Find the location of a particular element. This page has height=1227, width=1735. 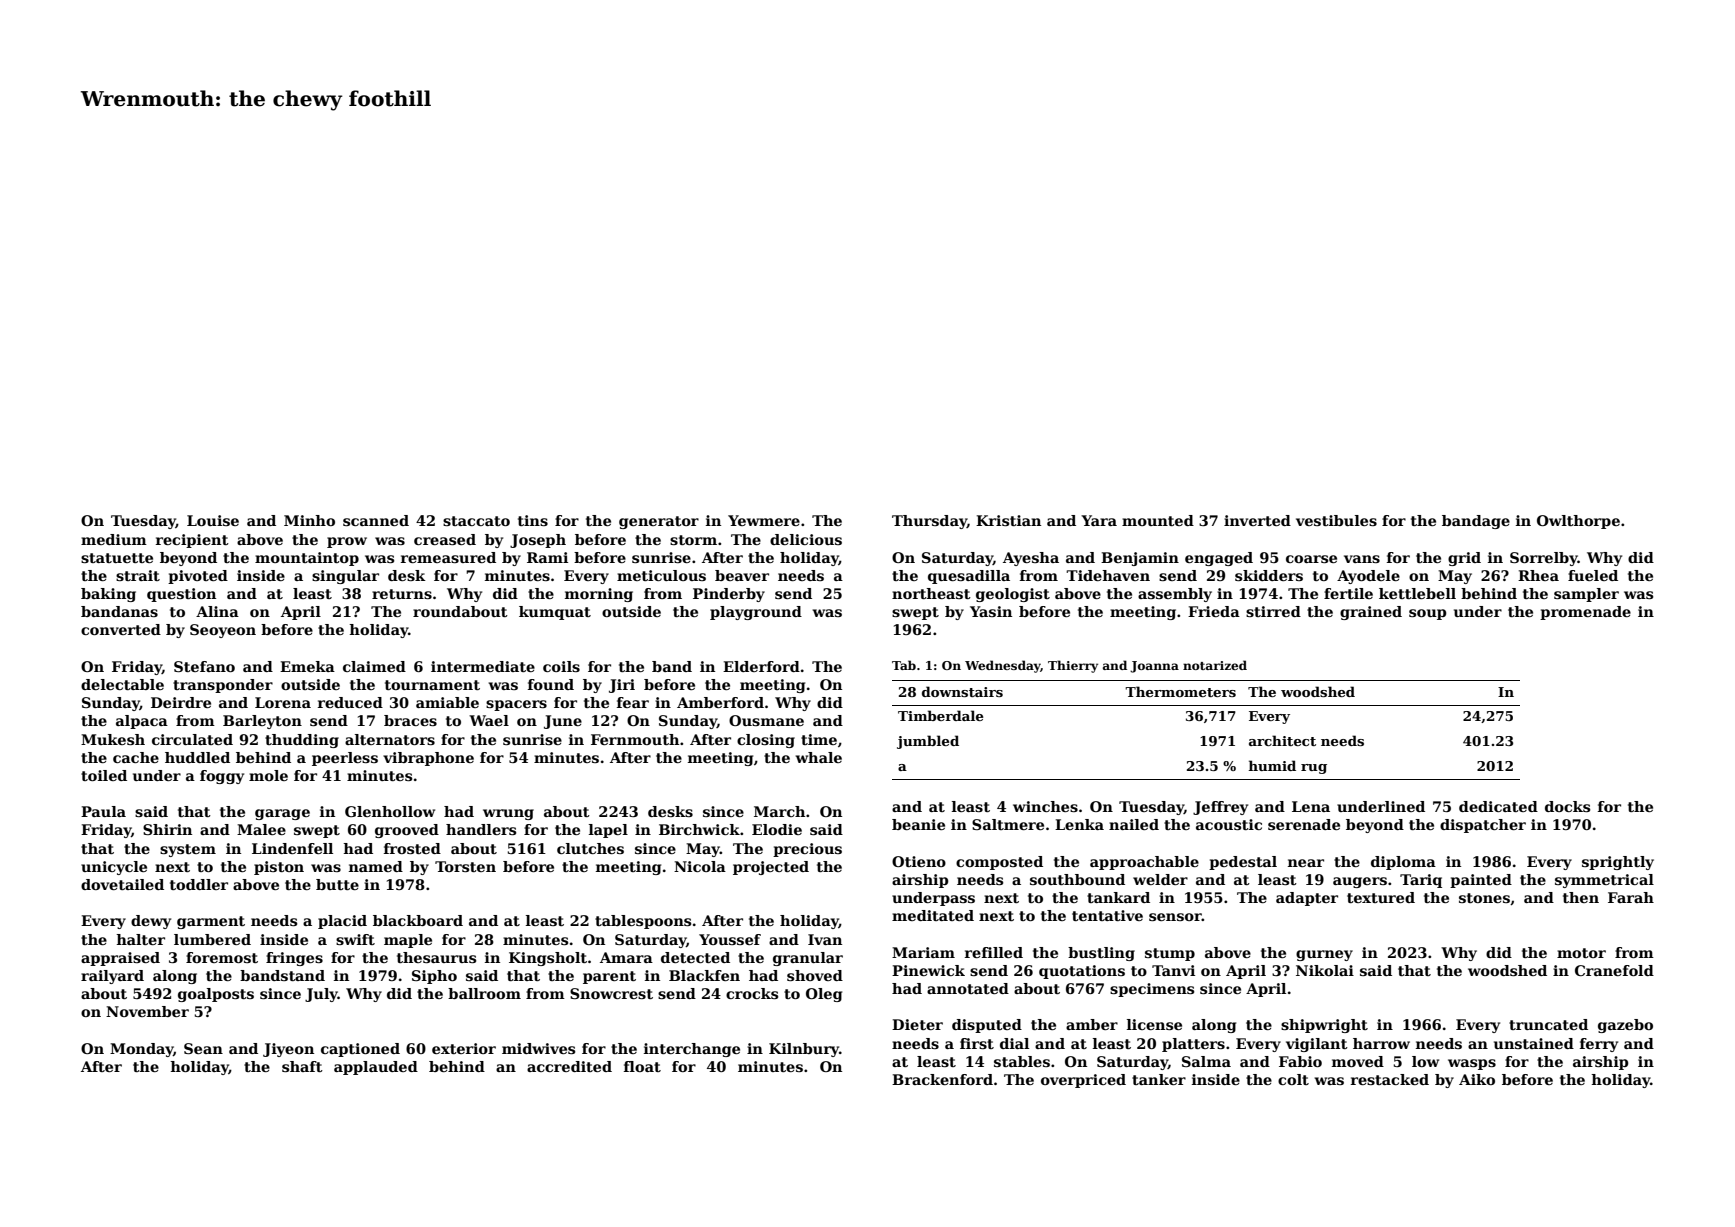

Otieno is located at coordinates (919, 861).
